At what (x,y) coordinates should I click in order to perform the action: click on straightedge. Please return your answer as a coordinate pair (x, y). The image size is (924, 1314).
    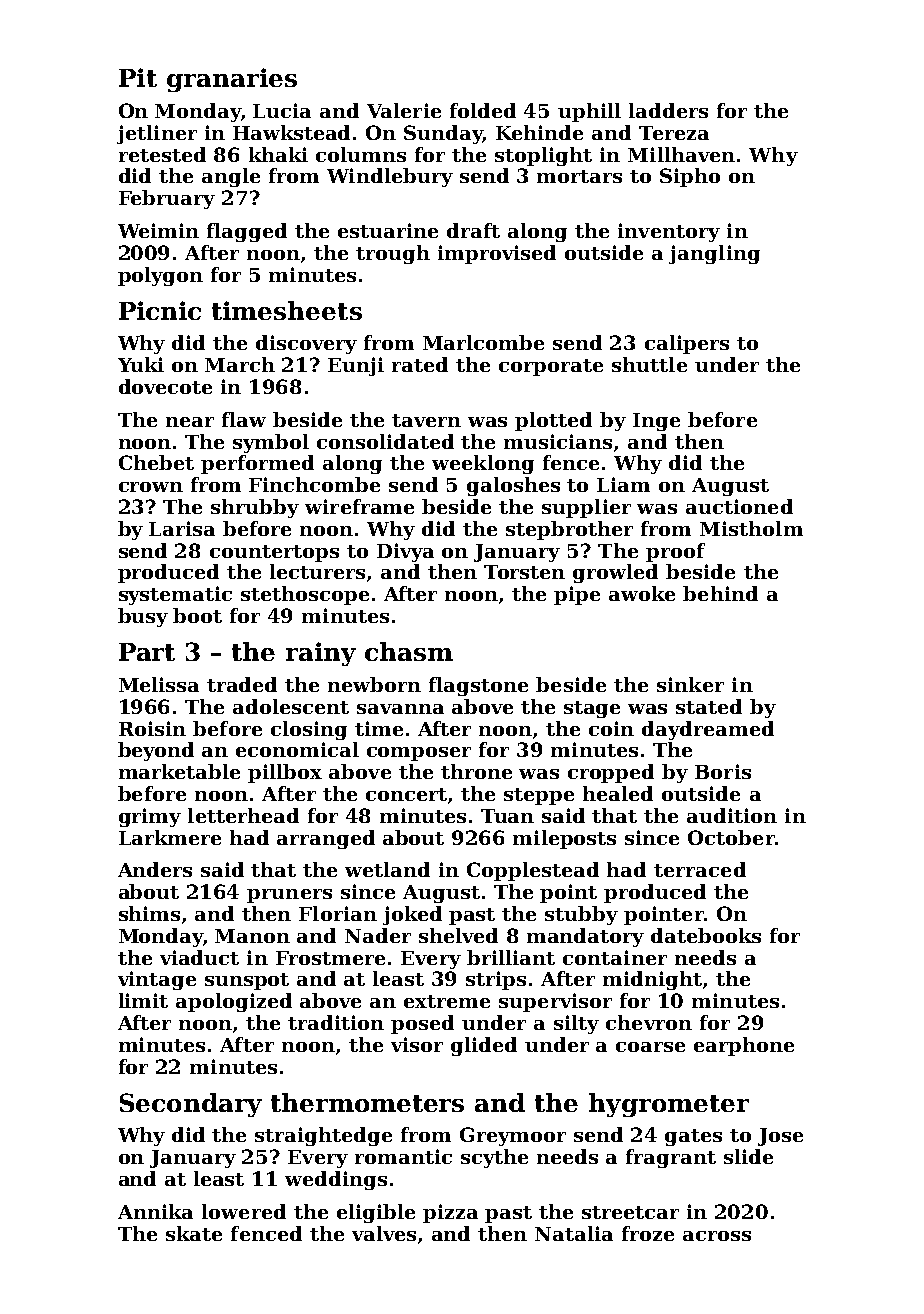
    Looking at the image, I should click on (323, 1136).
